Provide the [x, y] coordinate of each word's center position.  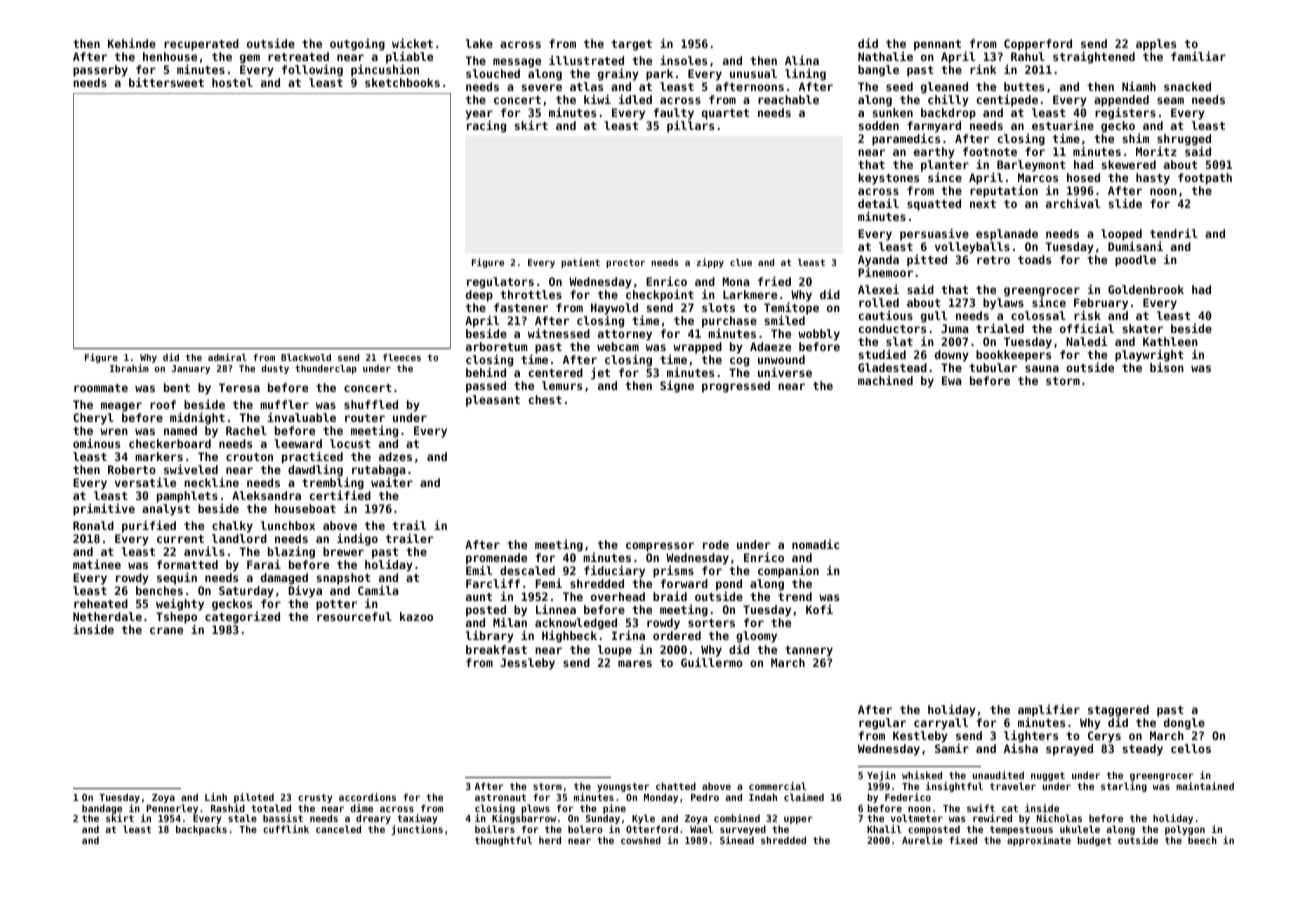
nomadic [815, 544]
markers [159, 456]
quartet [725, 114]
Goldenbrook [1146, 289]
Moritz [1156, 151]
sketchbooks [402, 82]
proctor [625, 263]
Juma [955, 328]
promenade [496, 559]
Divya [305, 592]
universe [785, 372]
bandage [102, 809]
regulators [500, 283]
